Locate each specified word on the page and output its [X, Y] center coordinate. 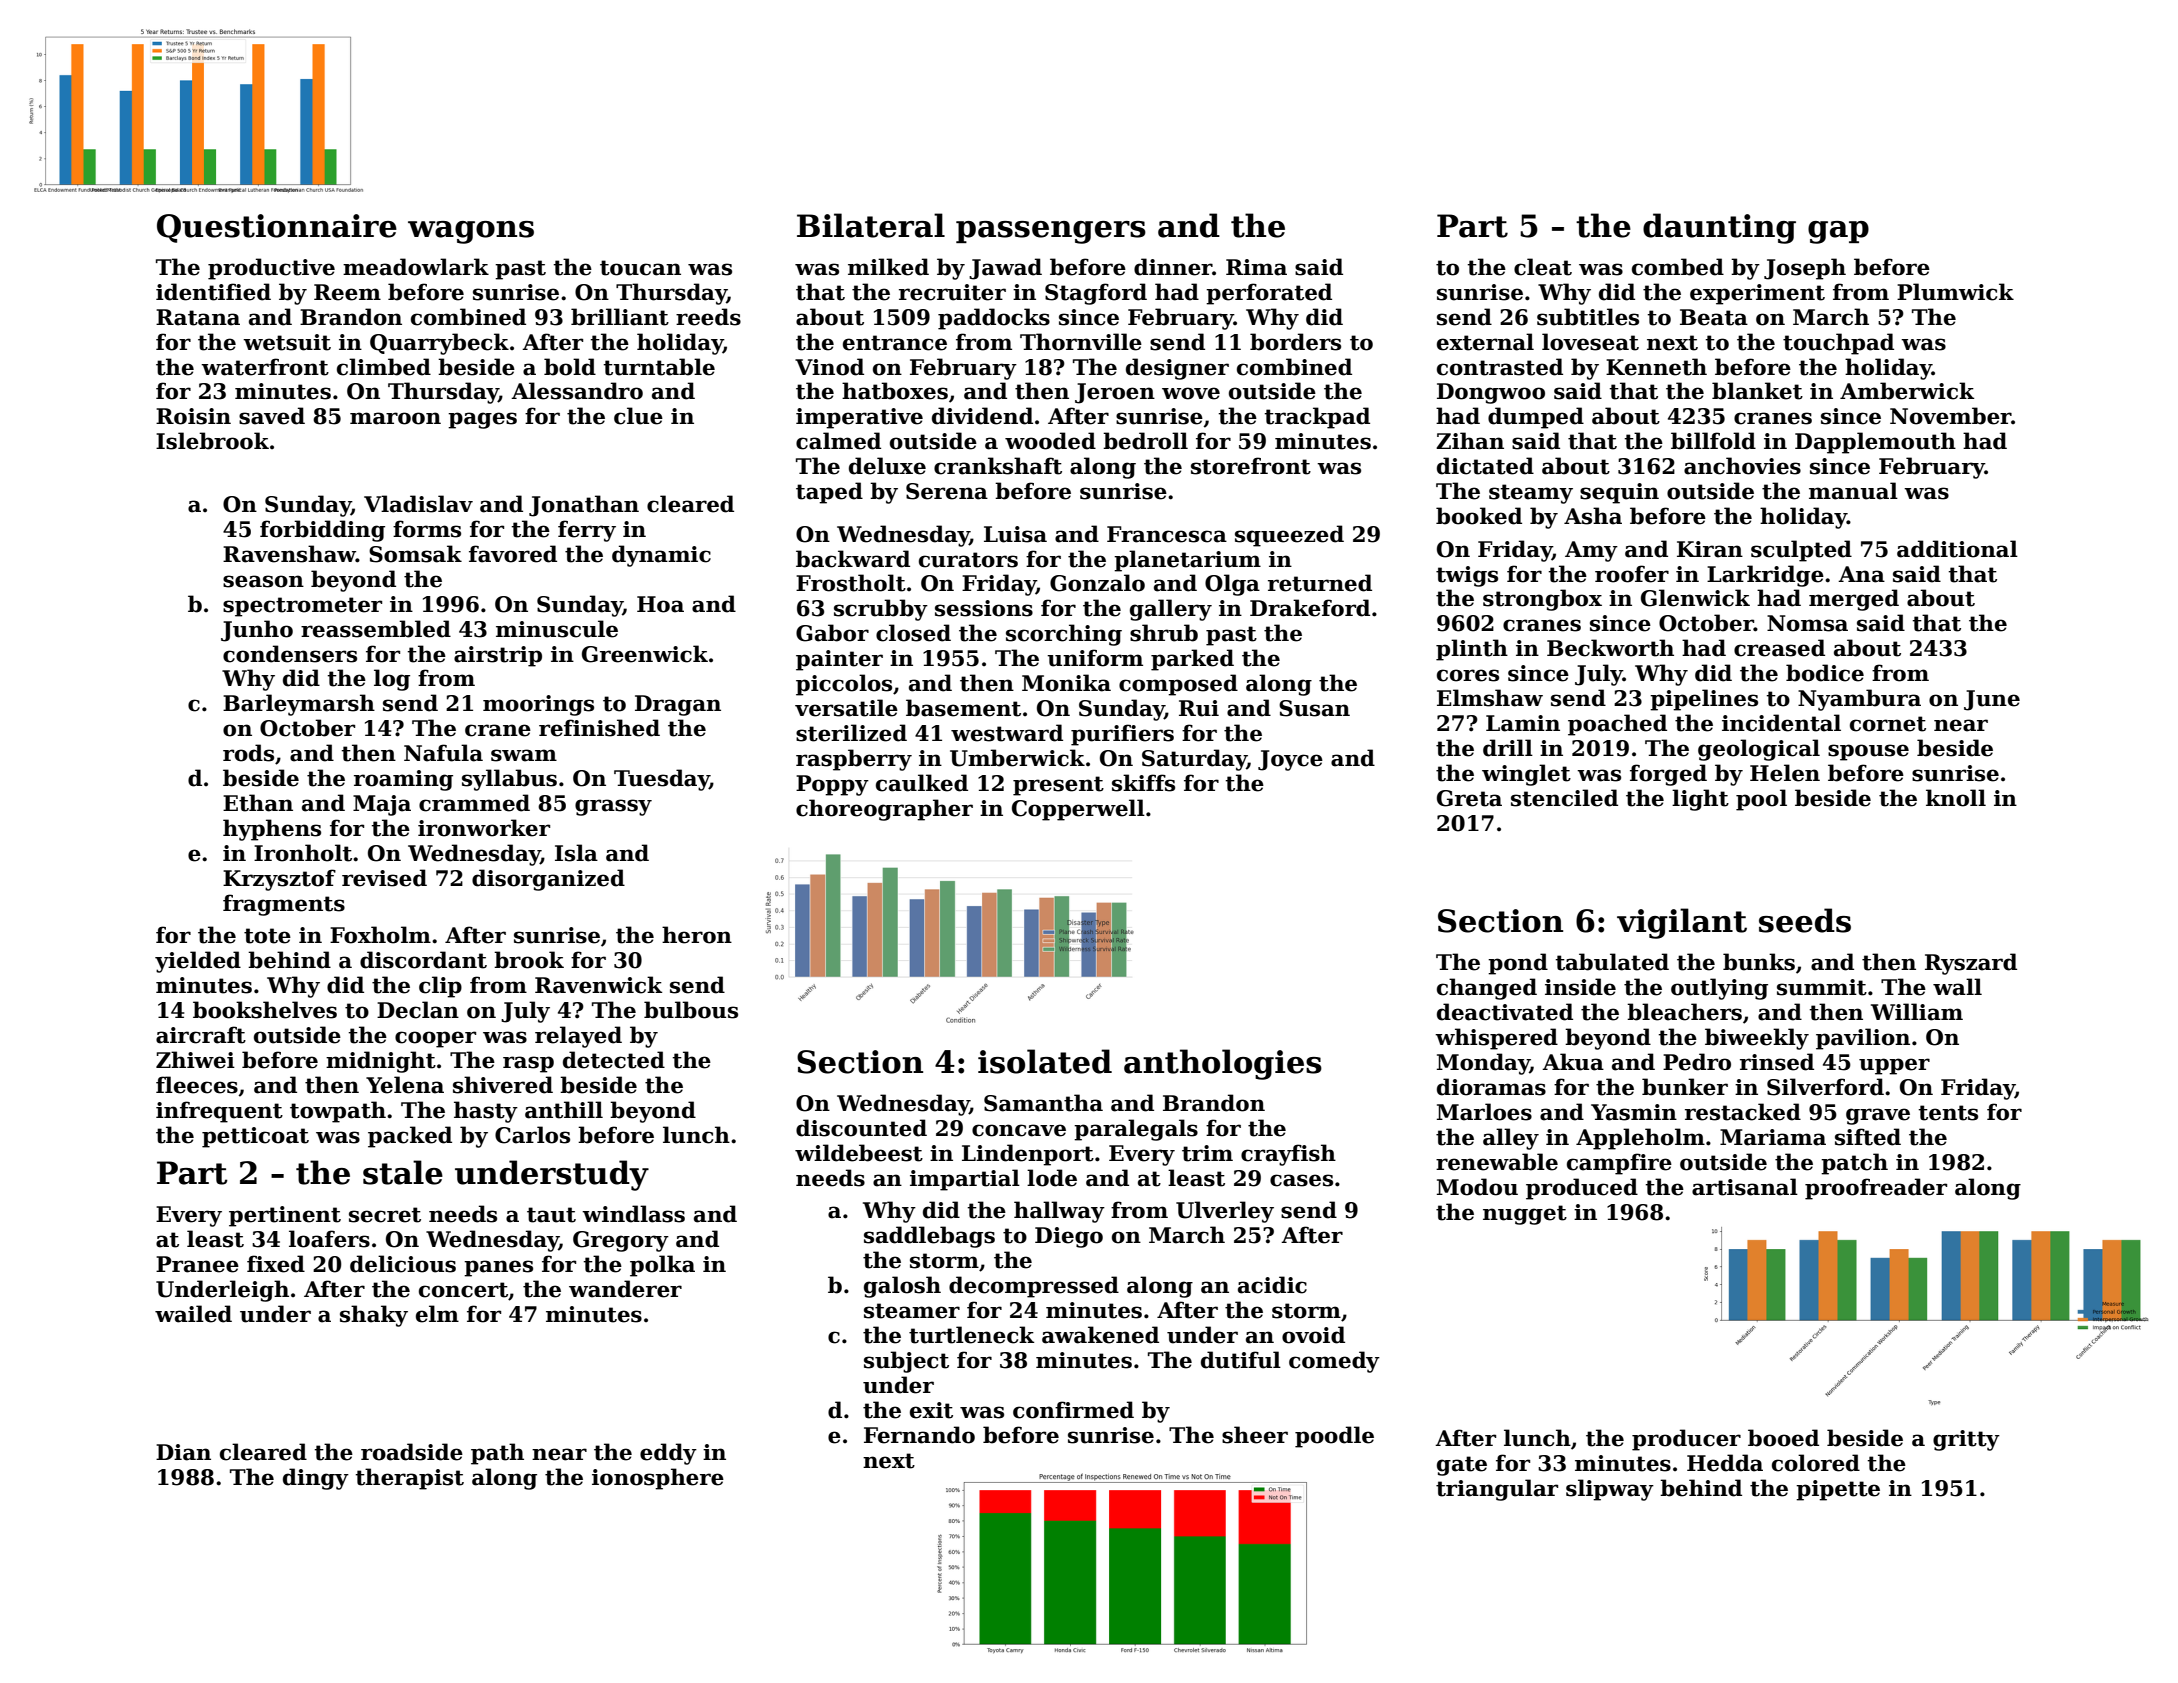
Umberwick [1017, 758]
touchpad [1838, 344]
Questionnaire [277, 228]
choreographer [884, 810]
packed [410, 1137]
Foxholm [380, 935]
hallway [1059, 1212]
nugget [1525, 1215]
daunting [1719, 228]
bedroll [1145, 441]
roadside [412, 1452]
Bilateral [871, 225]
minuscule [557, 629]
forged [1668, 775]
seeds [1805, 920]
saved [272, 416]
